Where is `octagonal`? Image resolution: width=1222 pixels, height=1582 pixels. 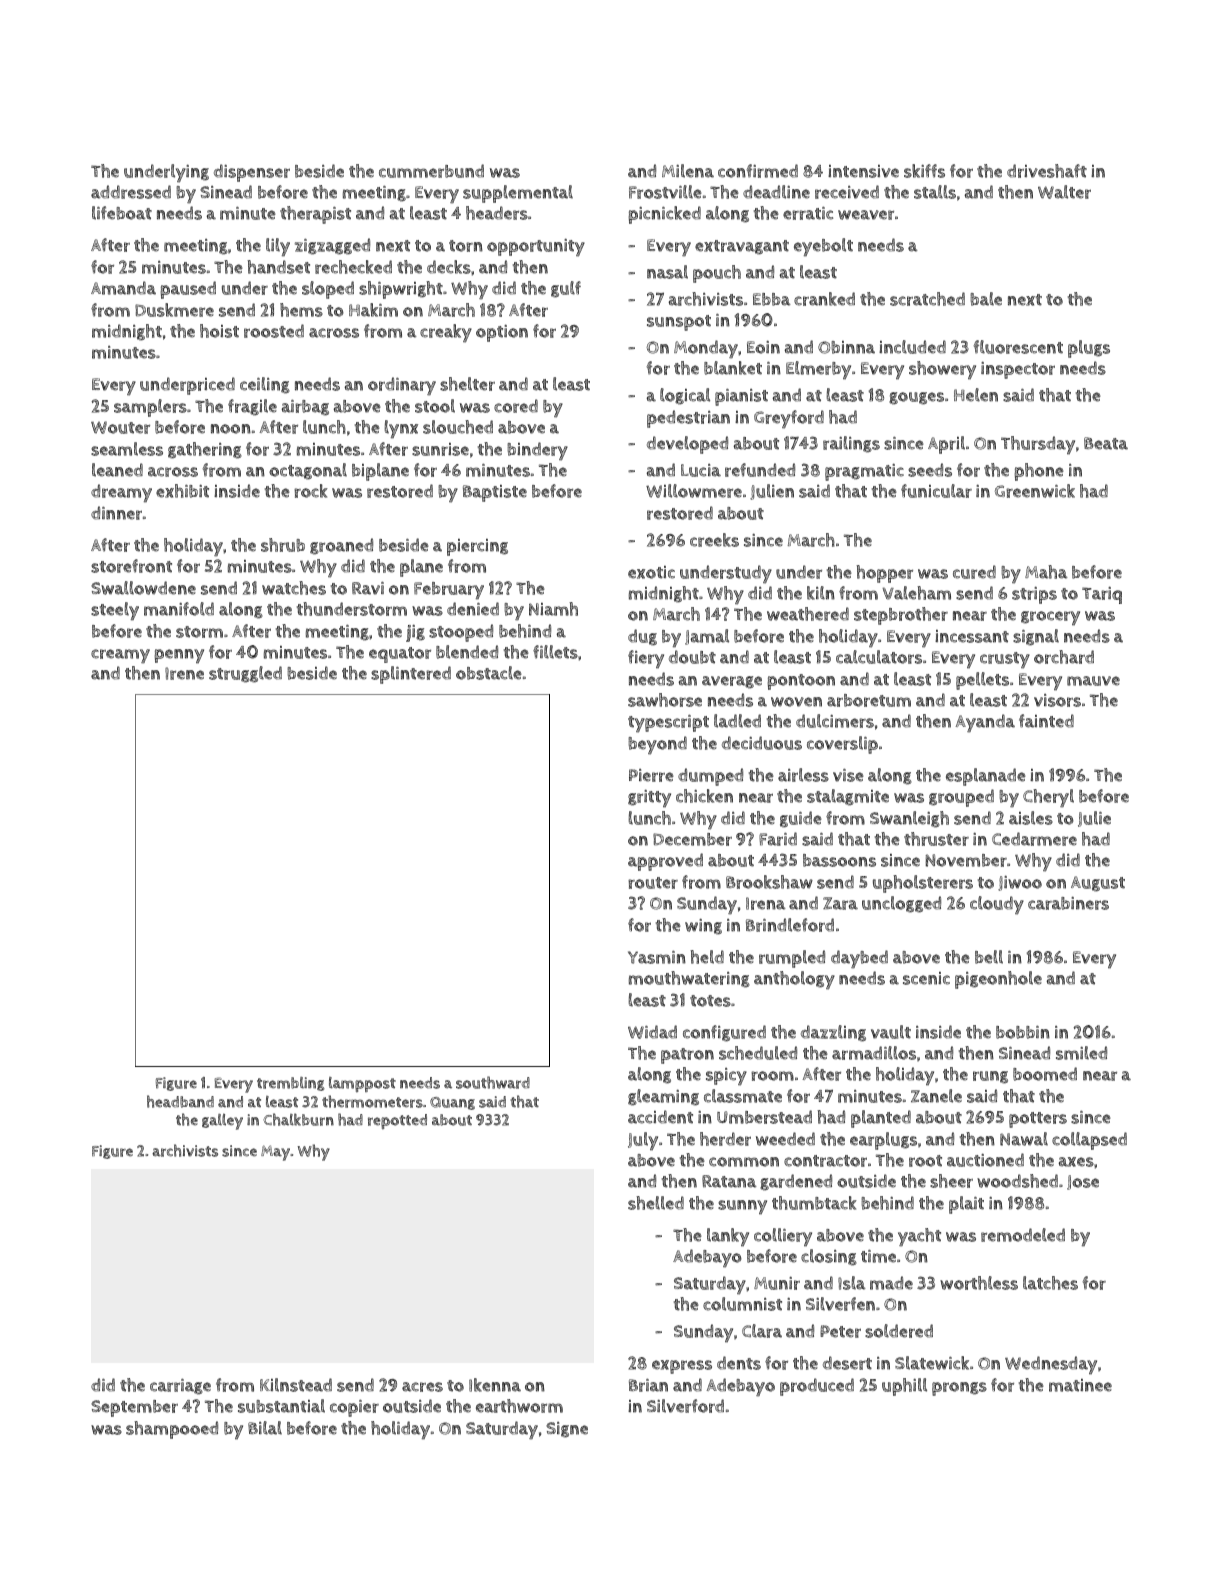
octagonal is located at coordinates (308, 471).
